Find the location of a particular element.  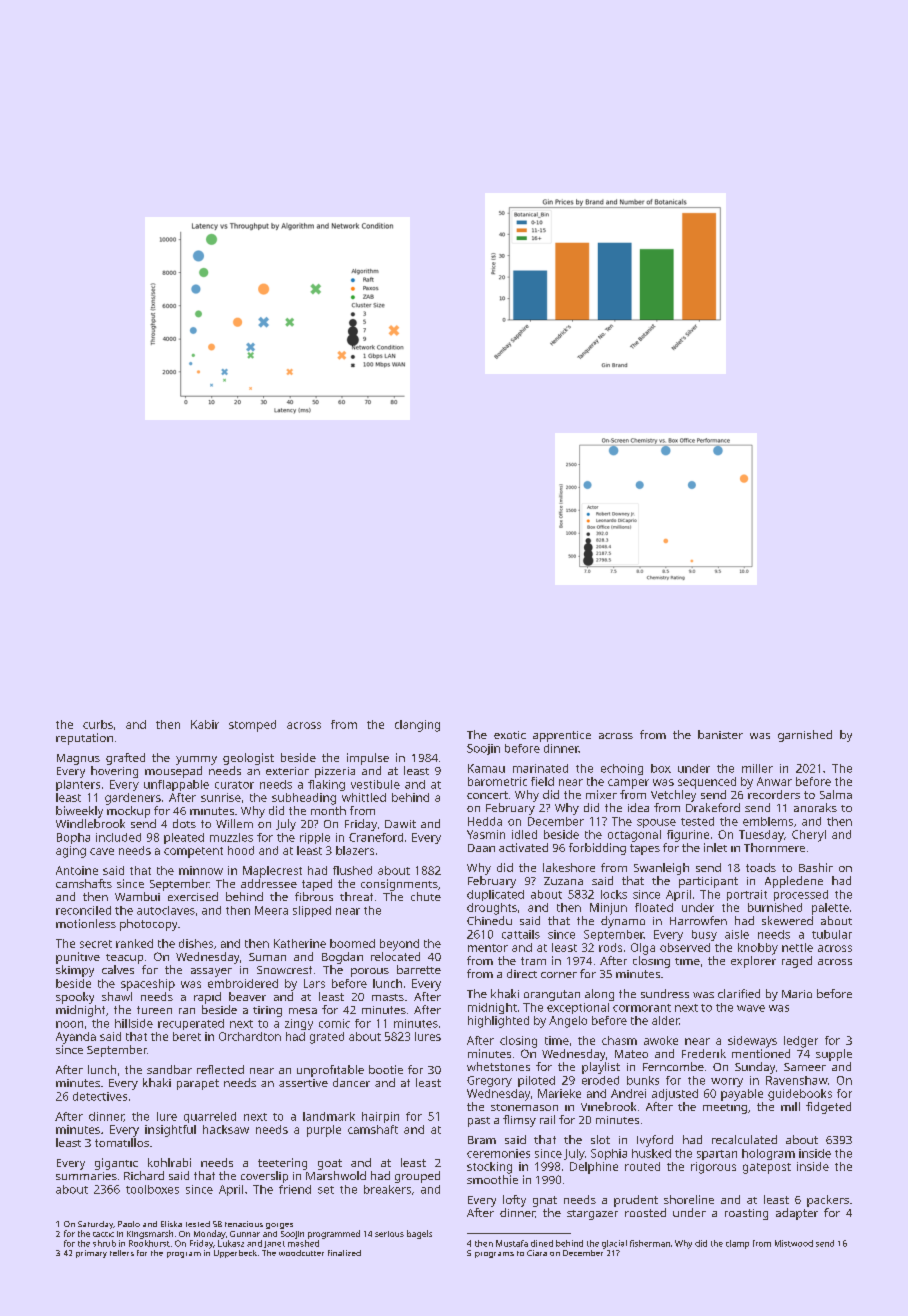

clanging is located at coordinates (417, 726).
